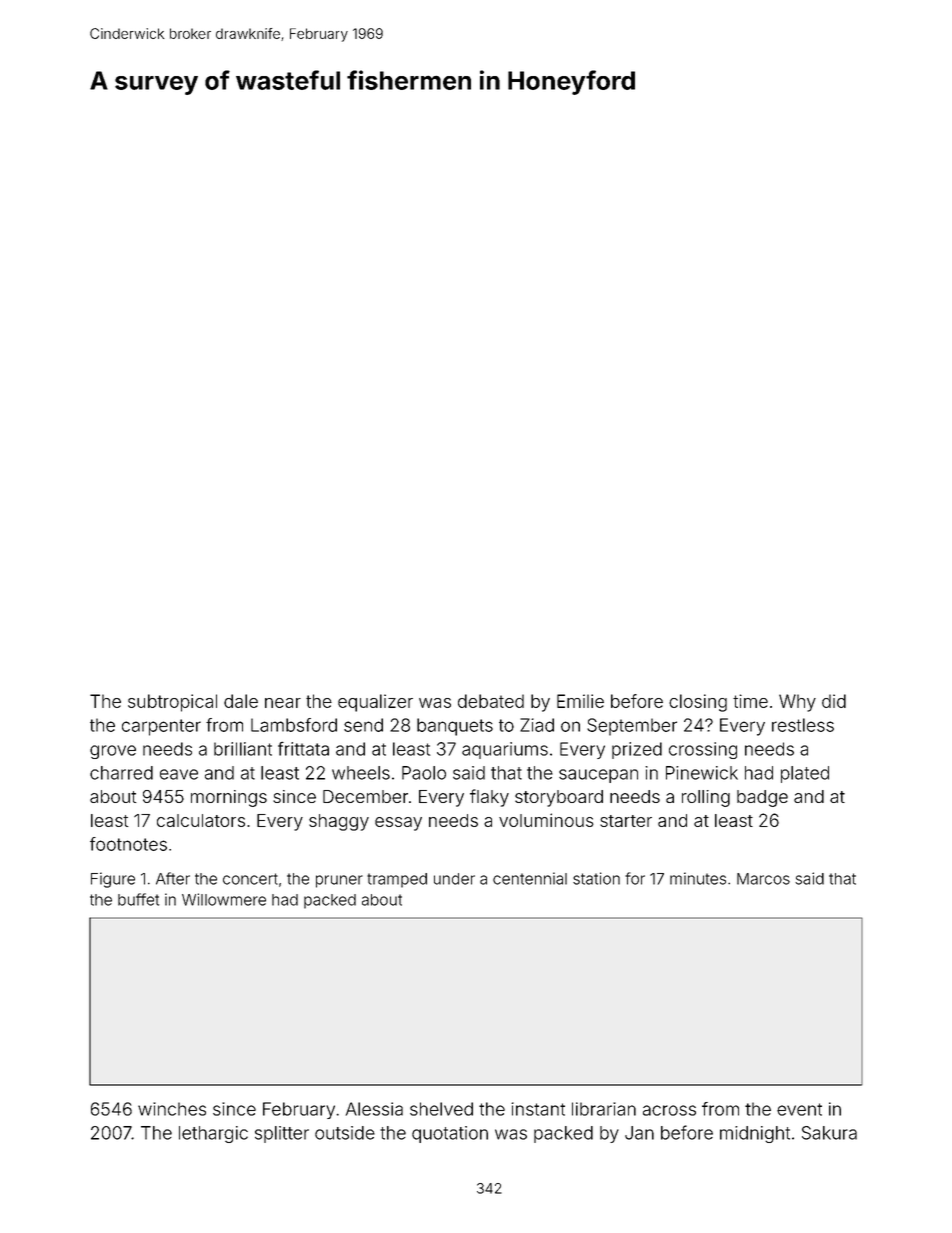 The image size is (952, 1233). What do you see at coordinates (172, 1109) in the screenshot?
I see `winches` at bounding box center [172, 1109].
